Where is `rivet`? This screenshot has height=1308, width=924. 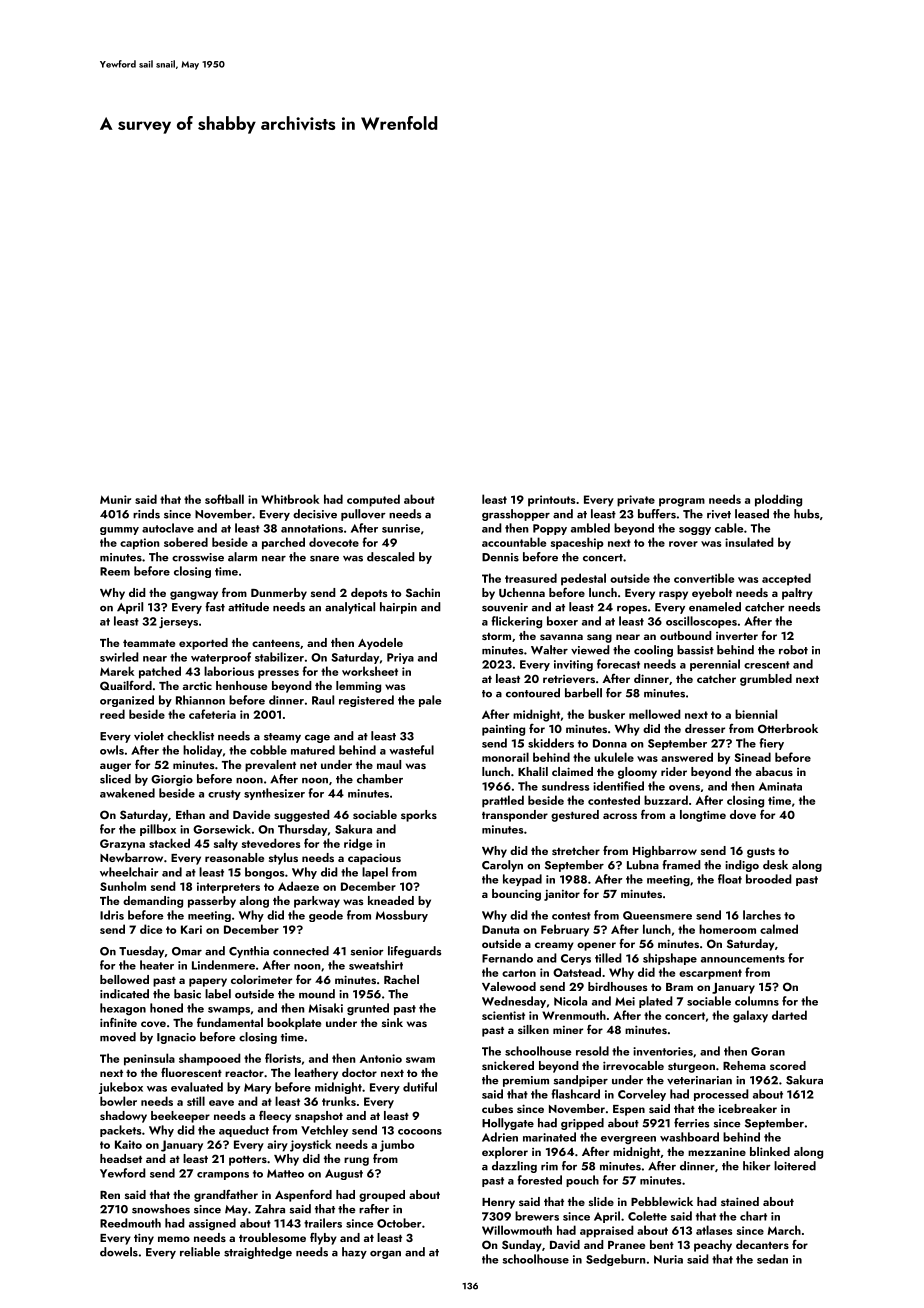
rivet is located at coordinates (719, 514).
